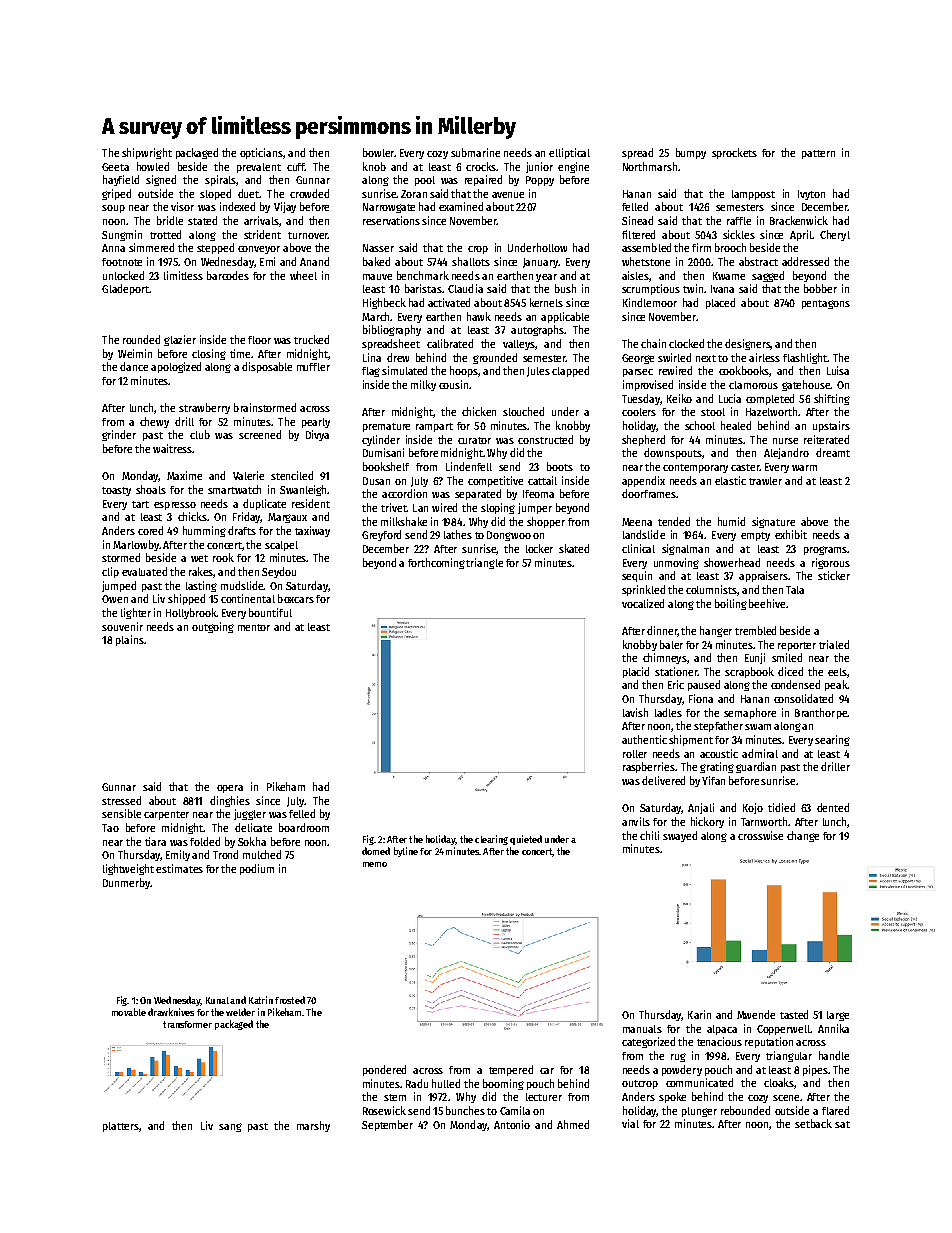  I want to click on shoals, so click(151, 489).
